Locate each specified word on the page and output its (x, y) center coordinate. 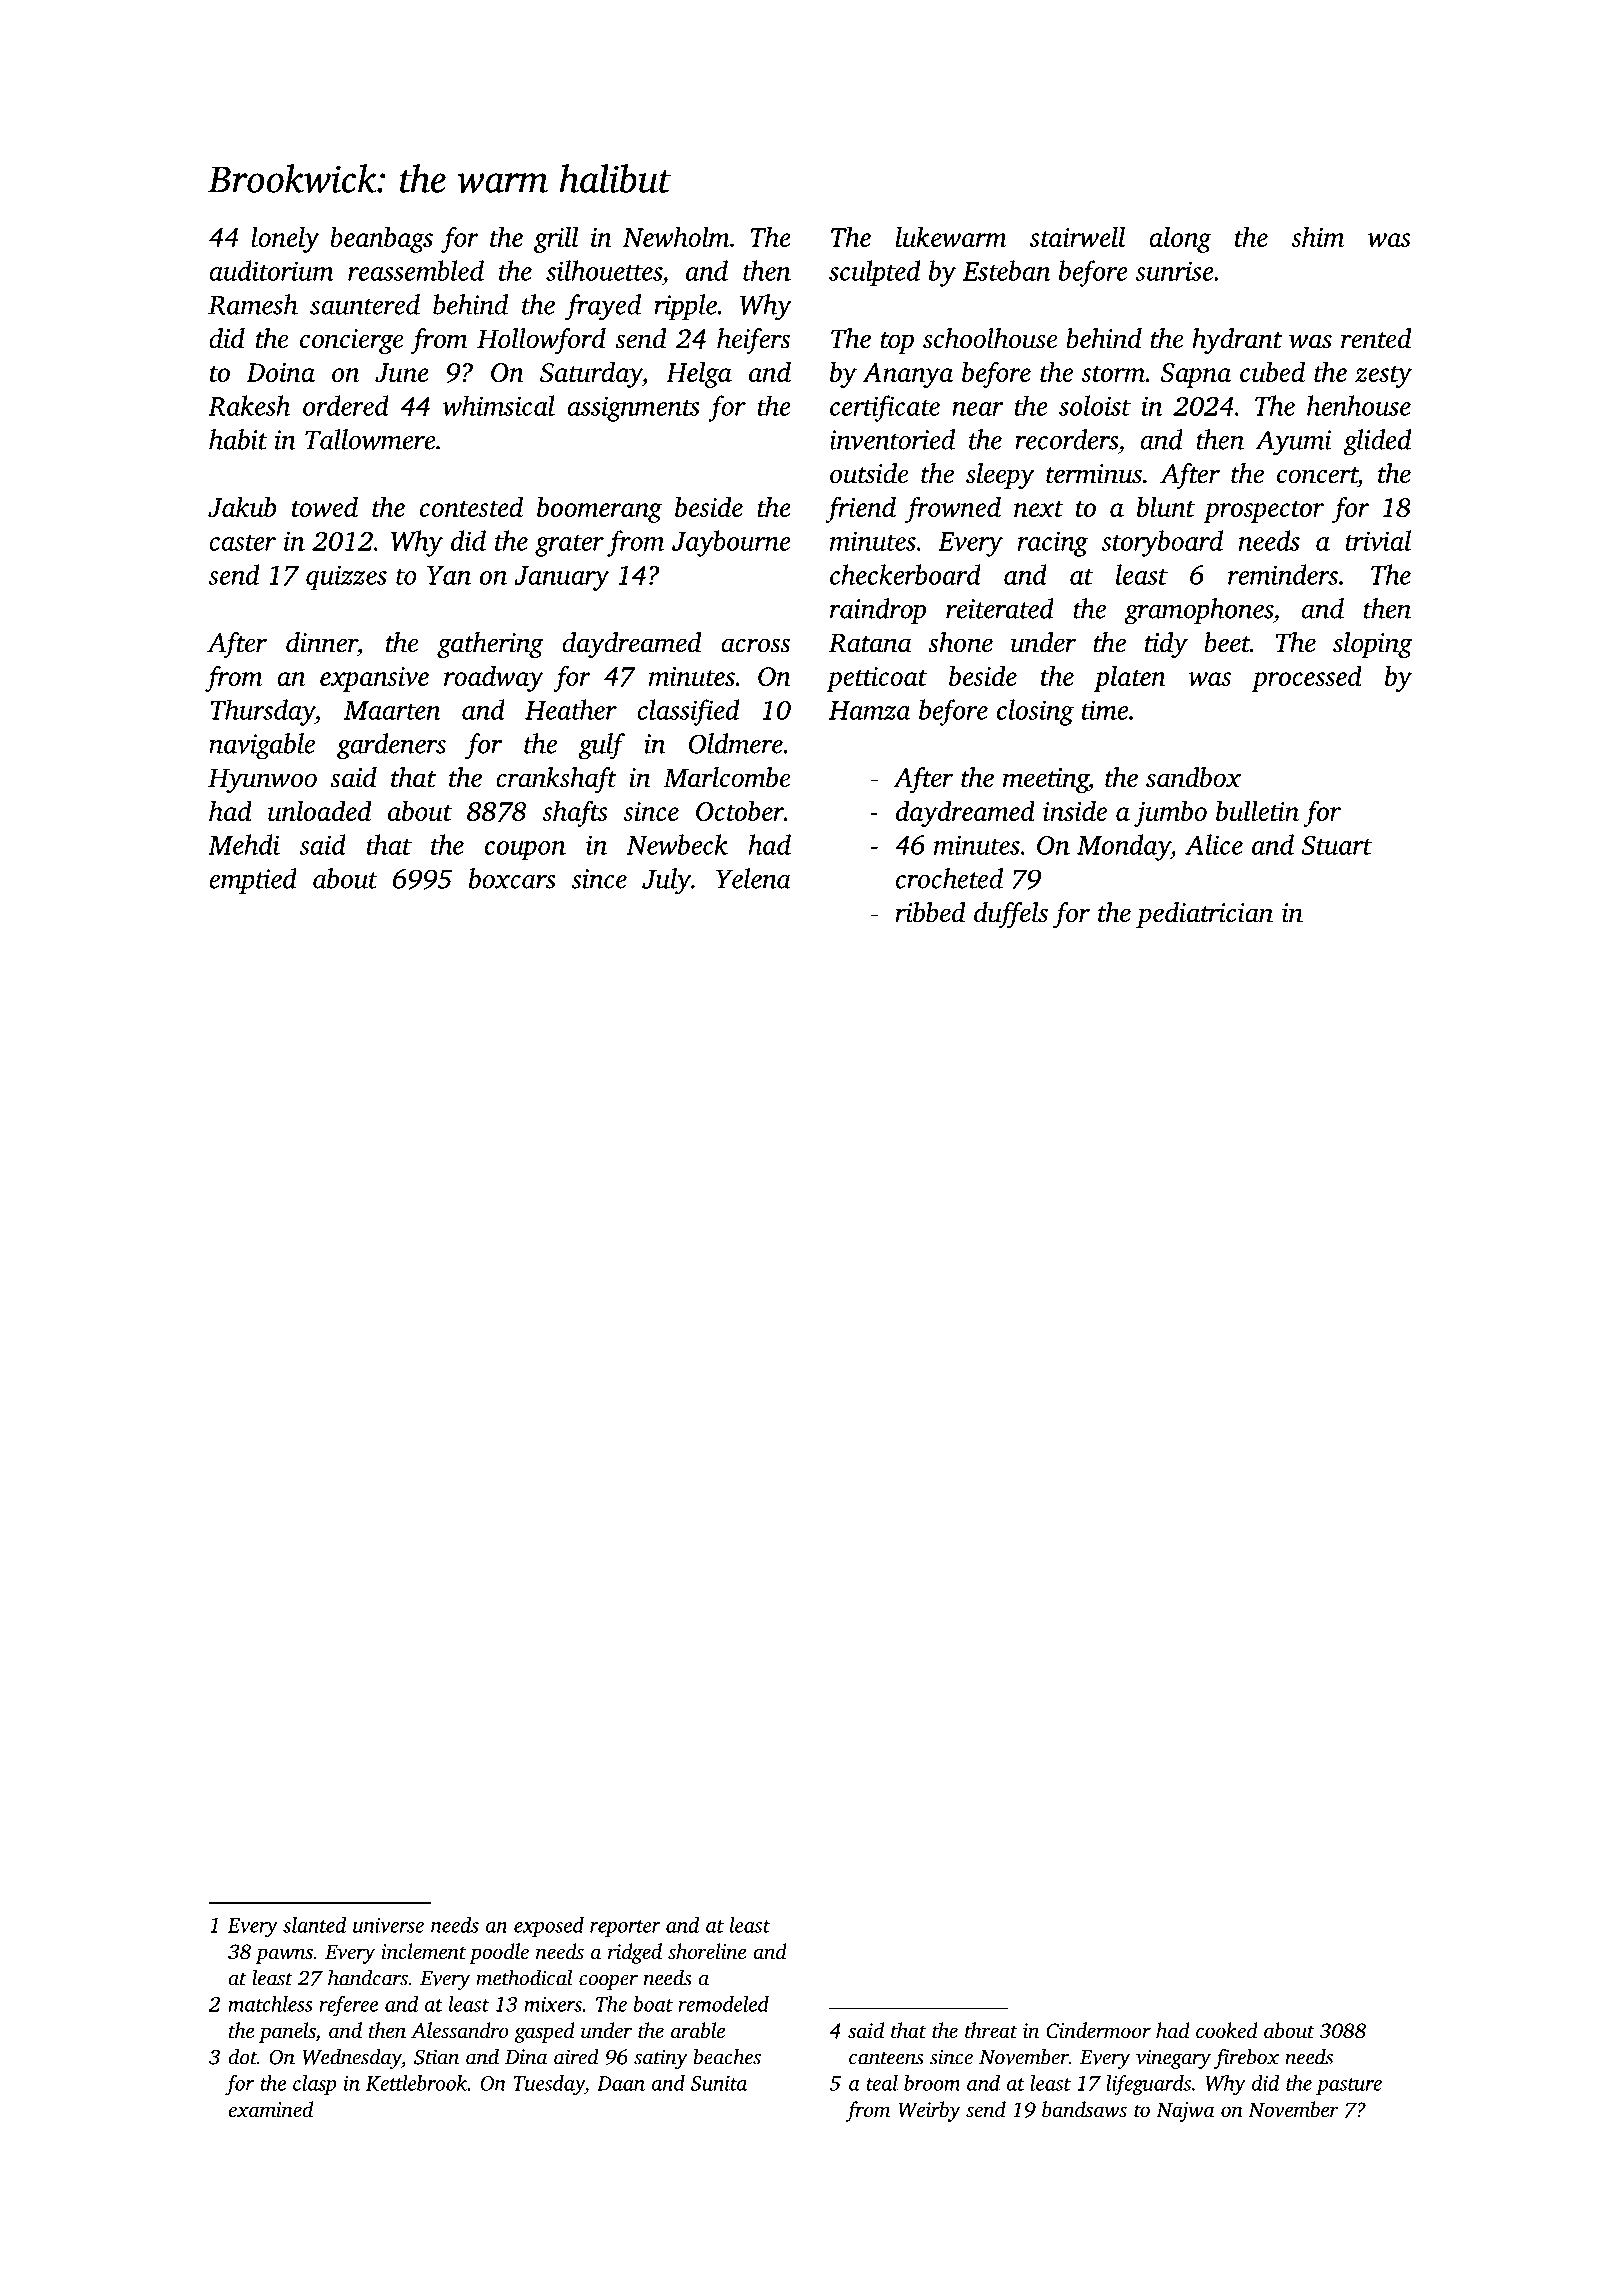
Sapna (1195, 375)
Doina (280, 372)
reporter (625, 1928)
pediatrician (1204, 915)
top (897, 343)
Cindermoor (1098, 2030)
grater (569, 546)
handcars (368, 1977)
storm (1113, 374)
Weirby (929, 2111)
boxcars (512, 878)
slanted (314, 1925)
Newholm (676, 236)
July (666, 881)
